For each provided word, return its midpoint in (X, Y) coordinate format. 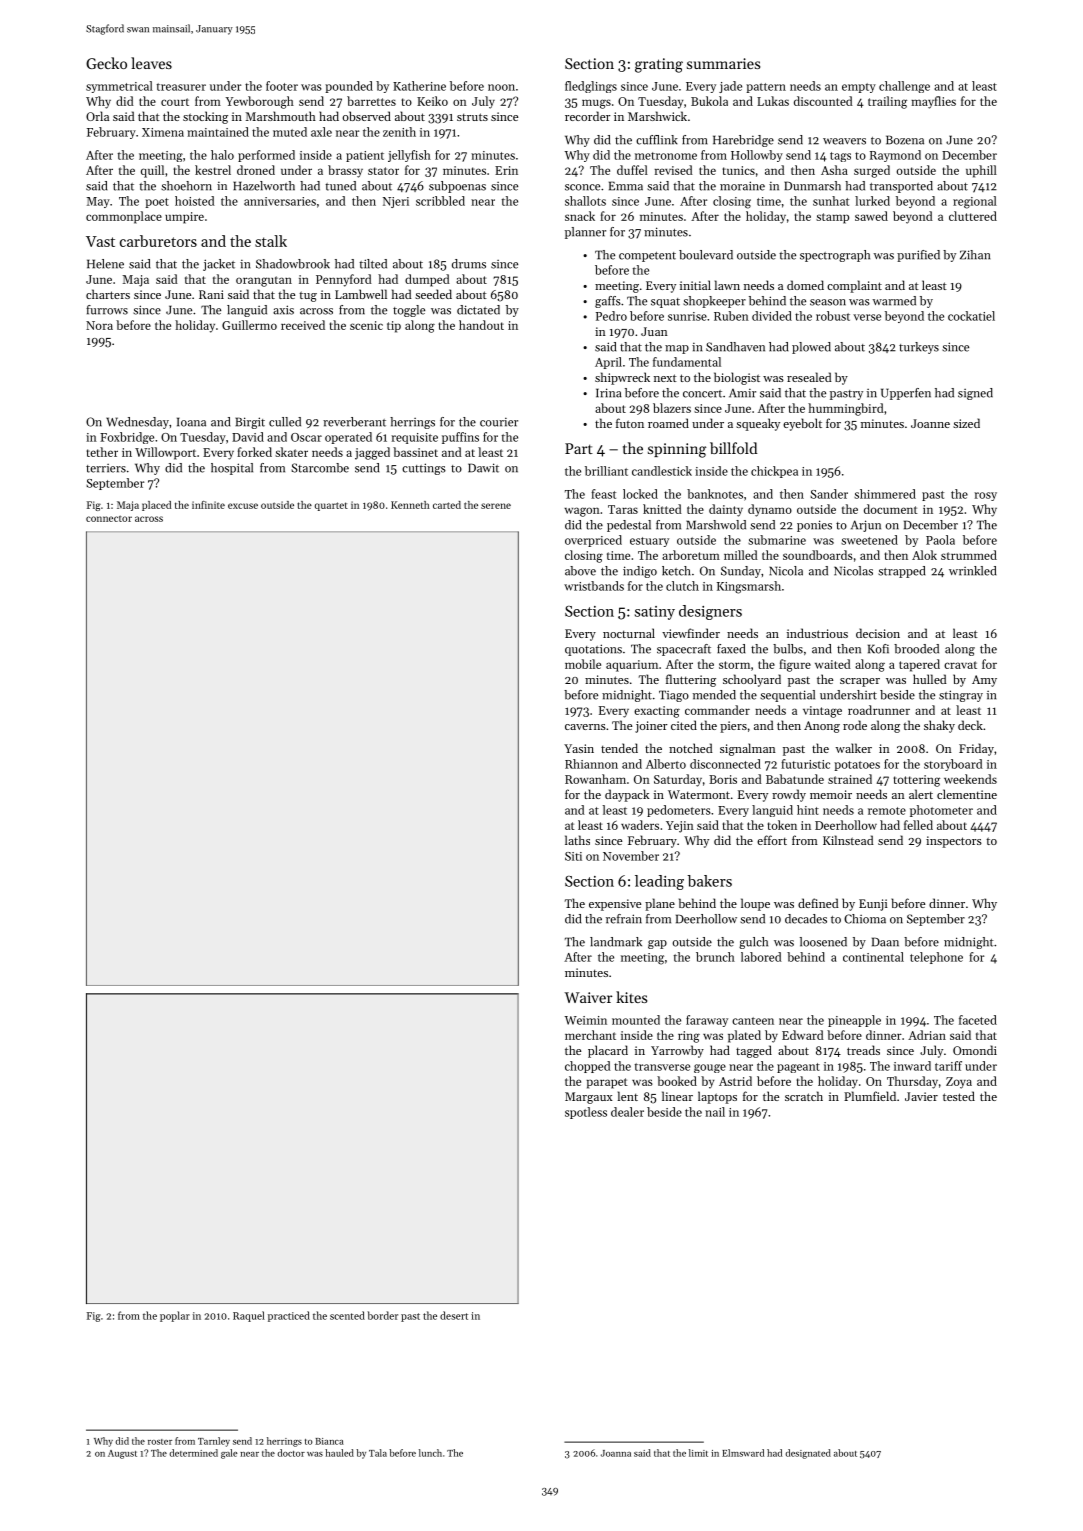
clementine (967, 794)
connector (109, 518)
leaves (151, 63)
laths (577, 840)
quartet (331, 506)
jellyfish (409, 156)
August (122, 1454)
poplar (175, 1316)
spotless (586, 1113)
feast (603, 494)
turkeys (919, 348)
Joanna (616, 1453)
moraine (742, 186)
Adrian (927, 1035)
